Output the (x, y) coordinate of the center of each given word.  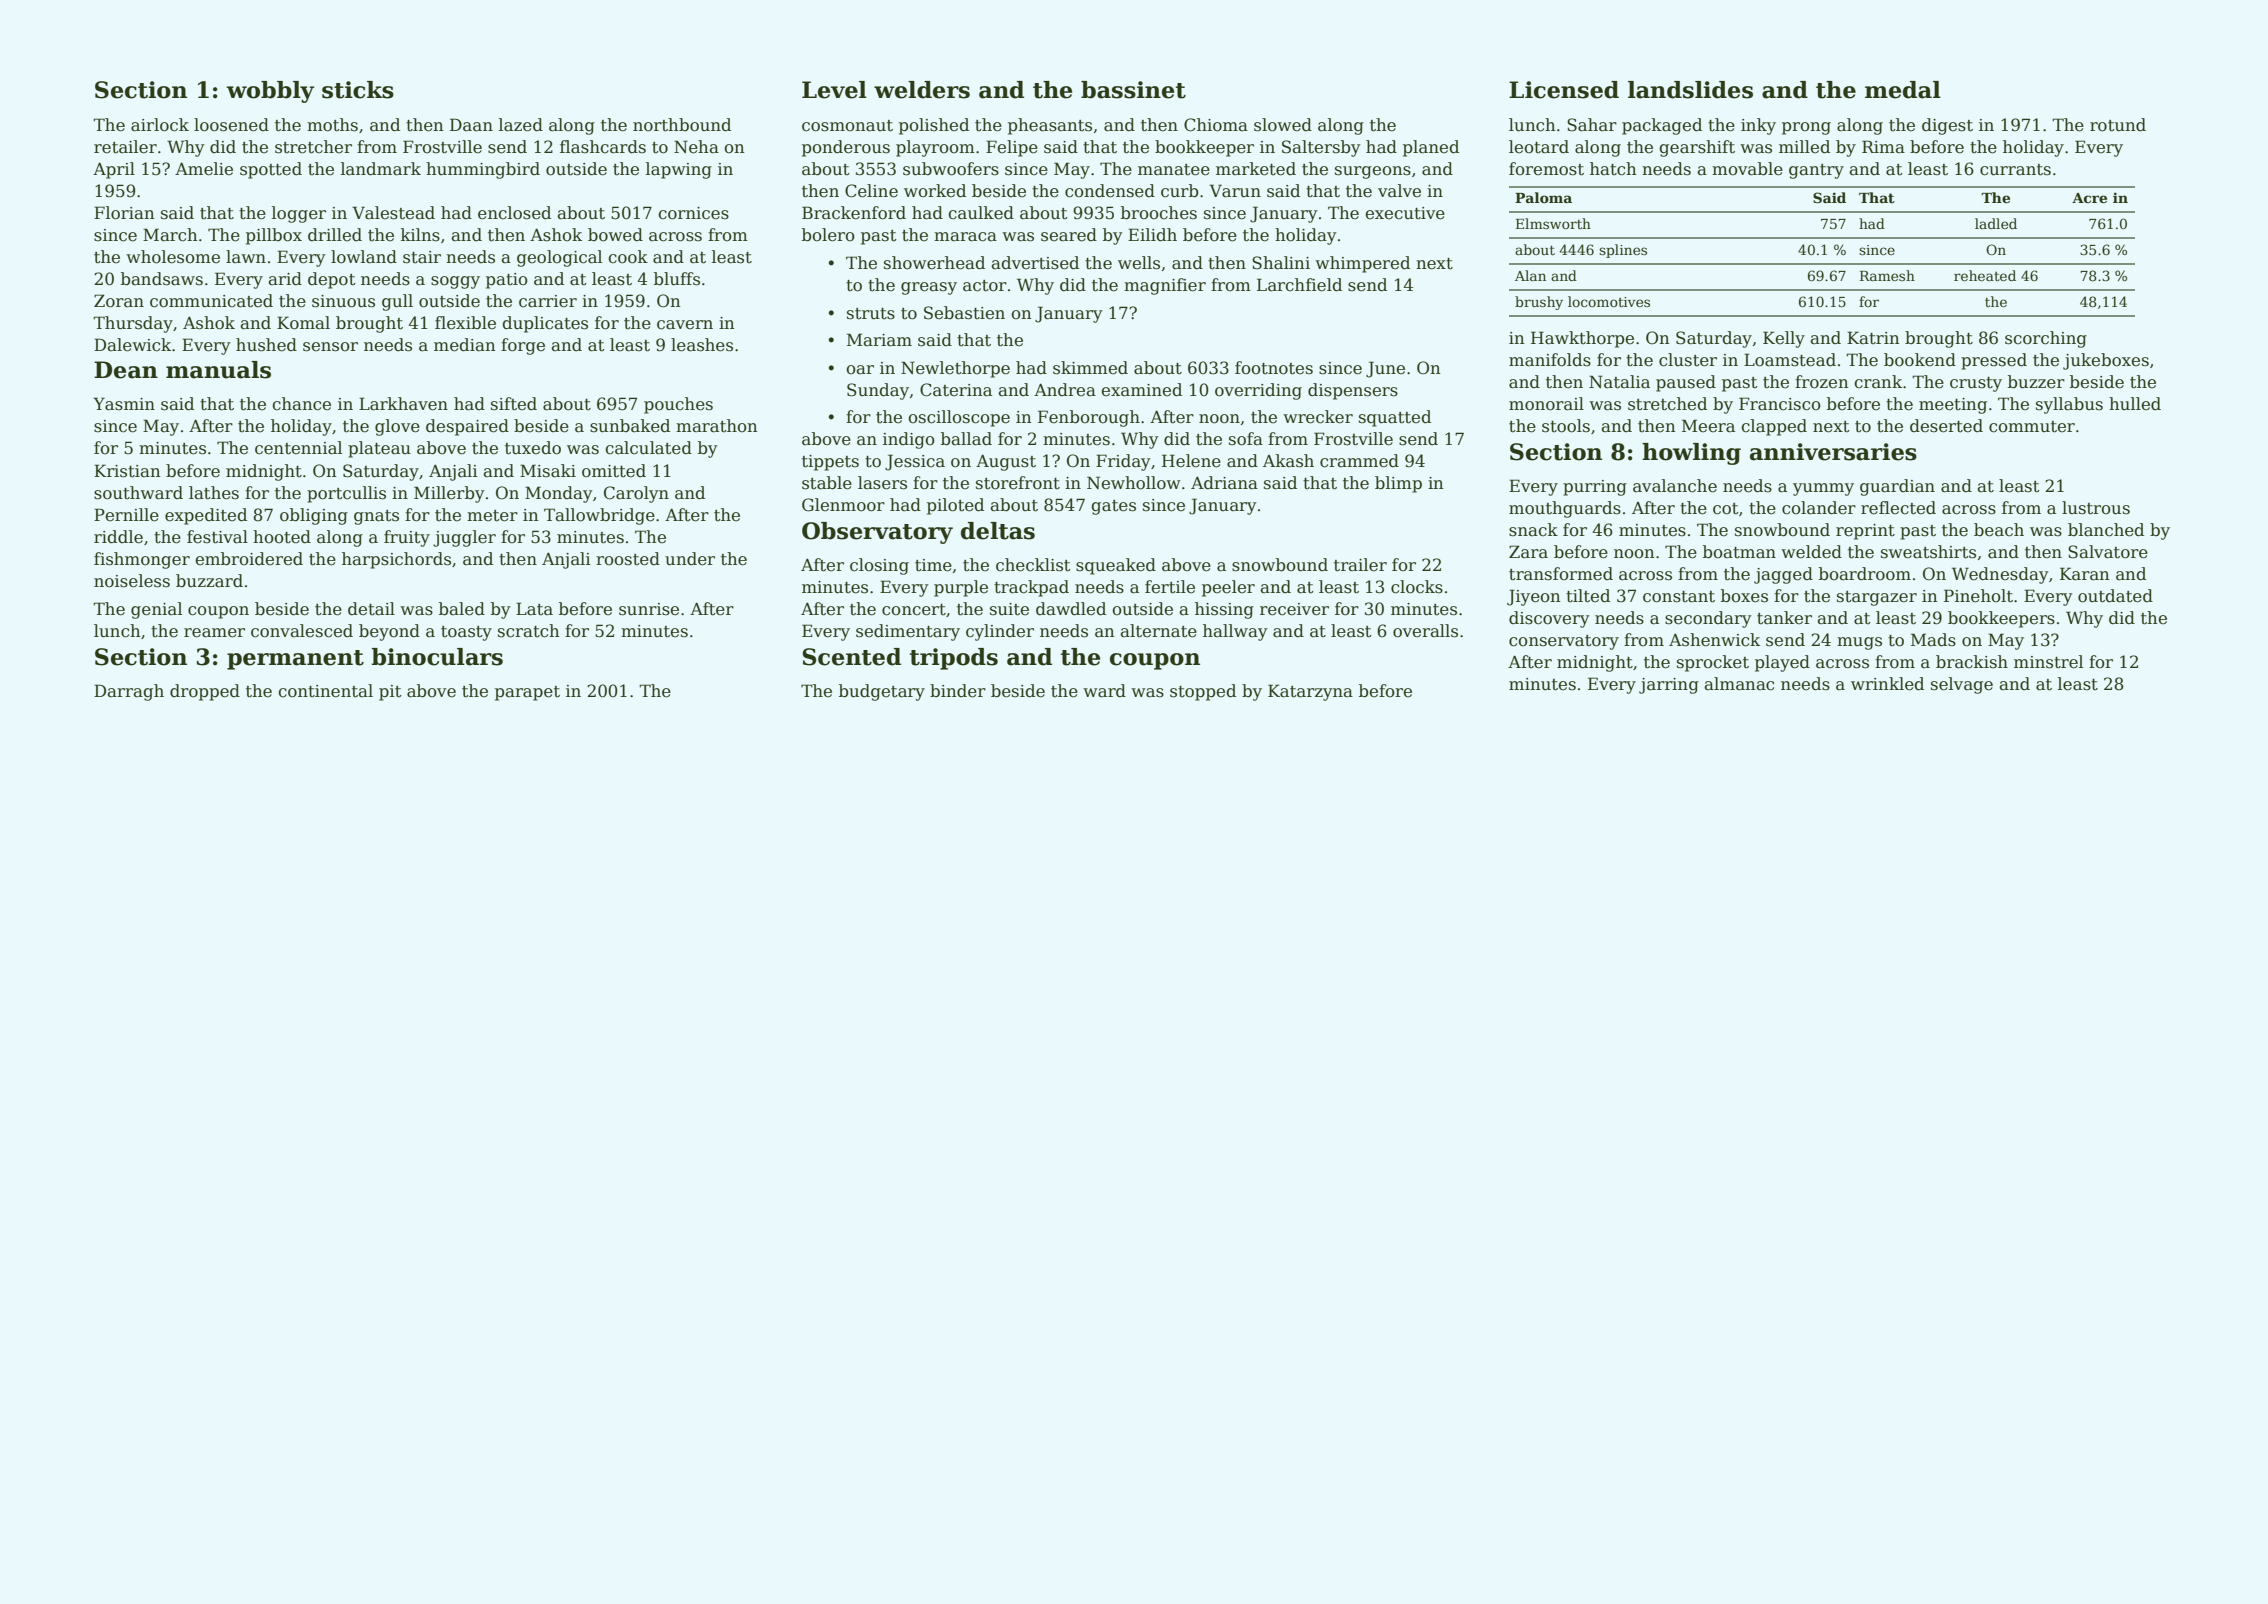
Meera (1708, 426)
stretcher (313, 147)
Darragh (129, 692)
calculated (648, 448)
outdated (2115, 596)
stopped (1203, 692)
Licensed (1564, 90)
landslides (1690, 90)
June (1385, 369)
